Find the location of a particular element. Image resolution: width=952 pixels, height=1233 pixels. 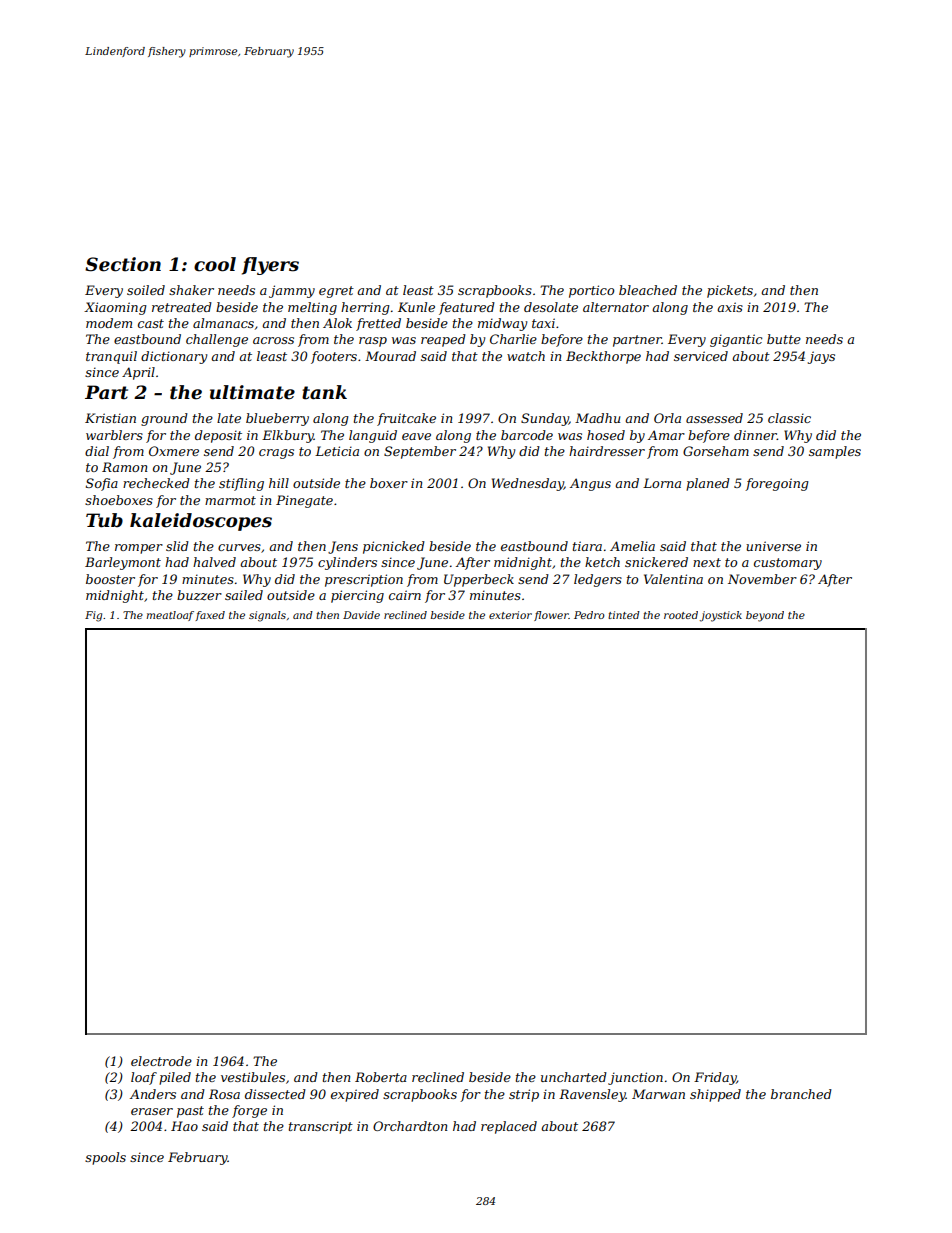

uncharted is located at coordinates (574, 1077).
